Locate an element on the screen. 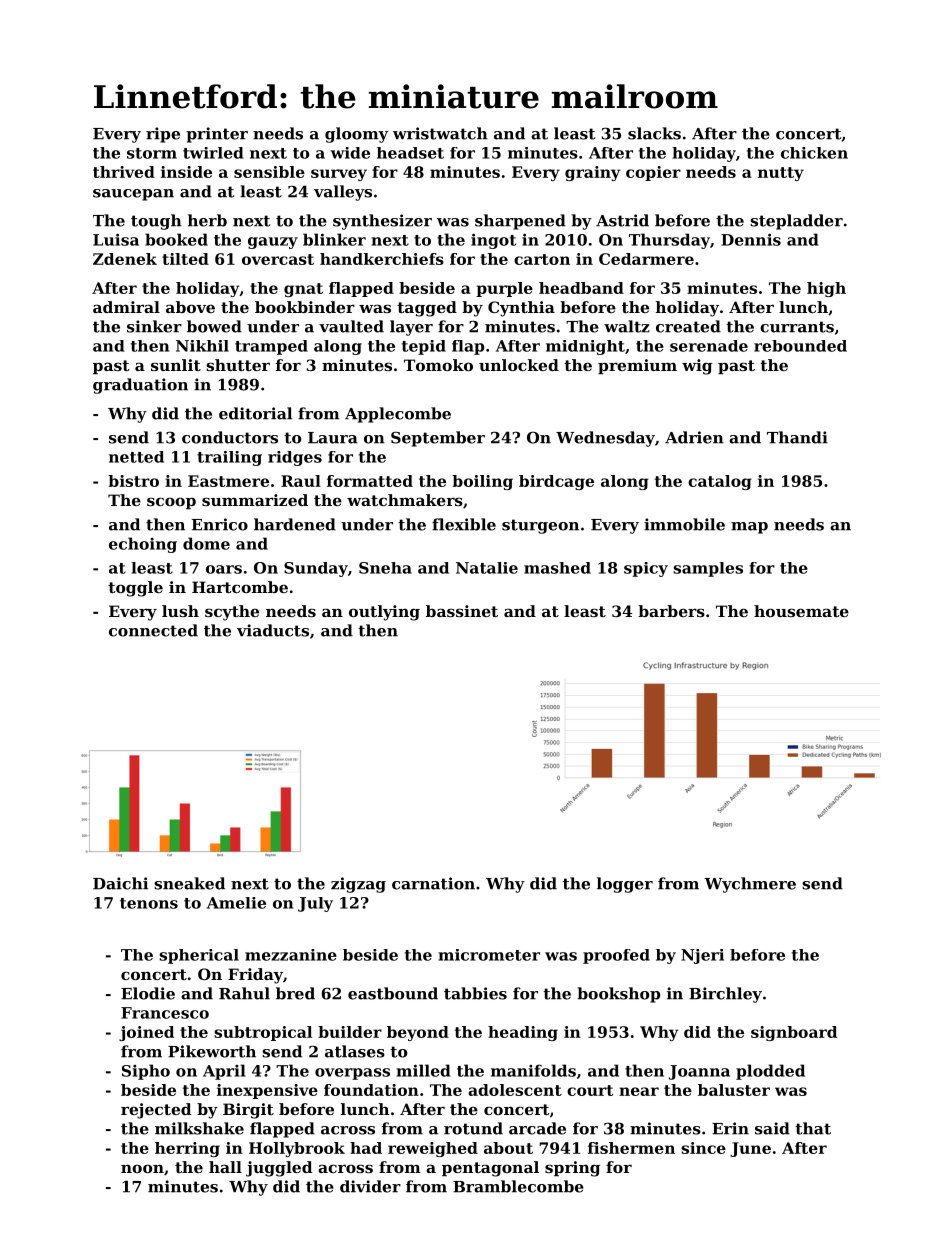 The width and height of the screenshot is (952, 1233). carnation is located at coordinates (433, 883).
